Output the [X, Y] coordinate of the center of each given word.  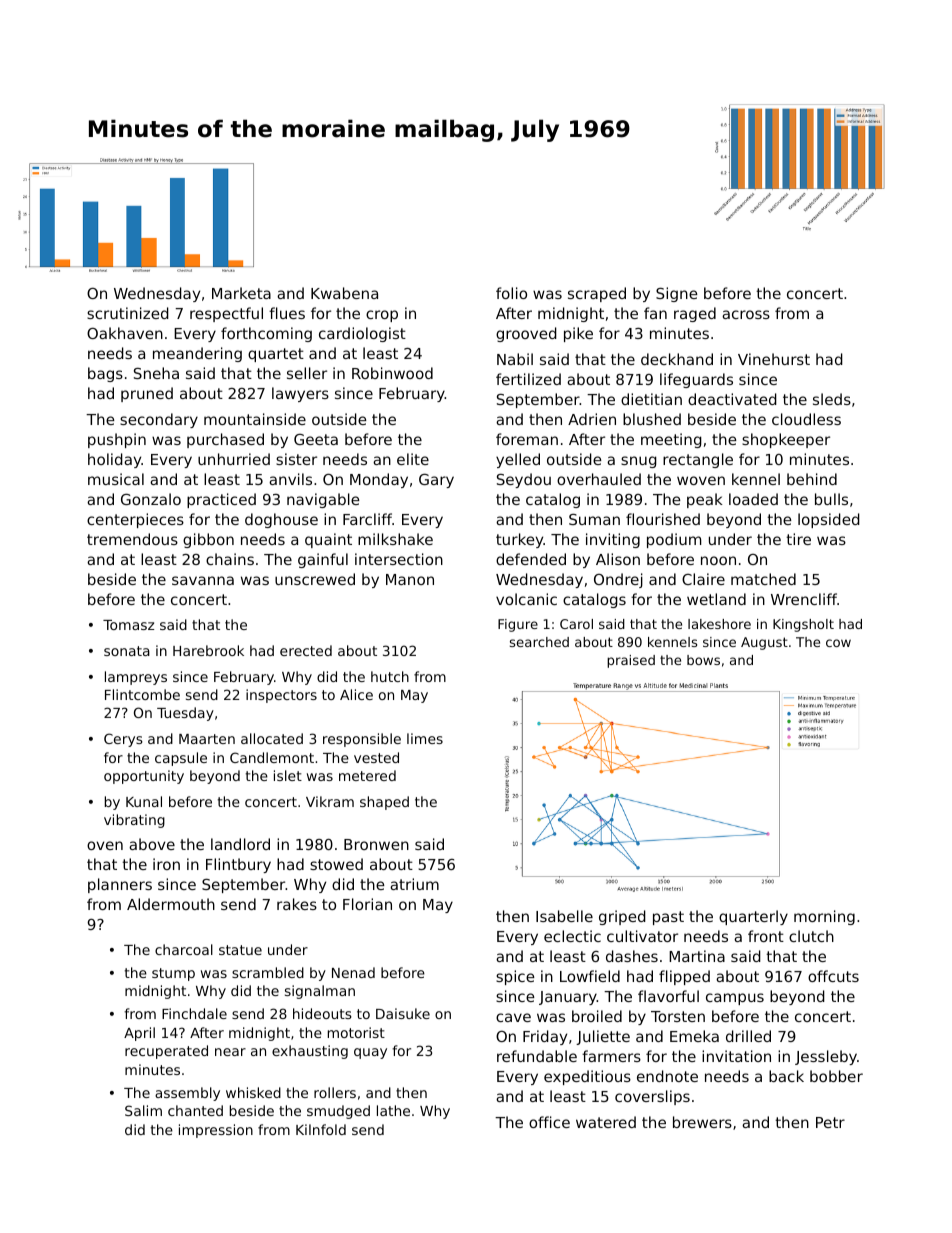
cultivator [642, 936]
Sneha [156, 373]
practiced [221, 500]
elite [413, 459]
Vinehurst [774, 359]
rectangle [698, 460]
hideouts [322, 1013]
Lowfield [590, 976]
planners [120, 885]
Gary [436, 481]
